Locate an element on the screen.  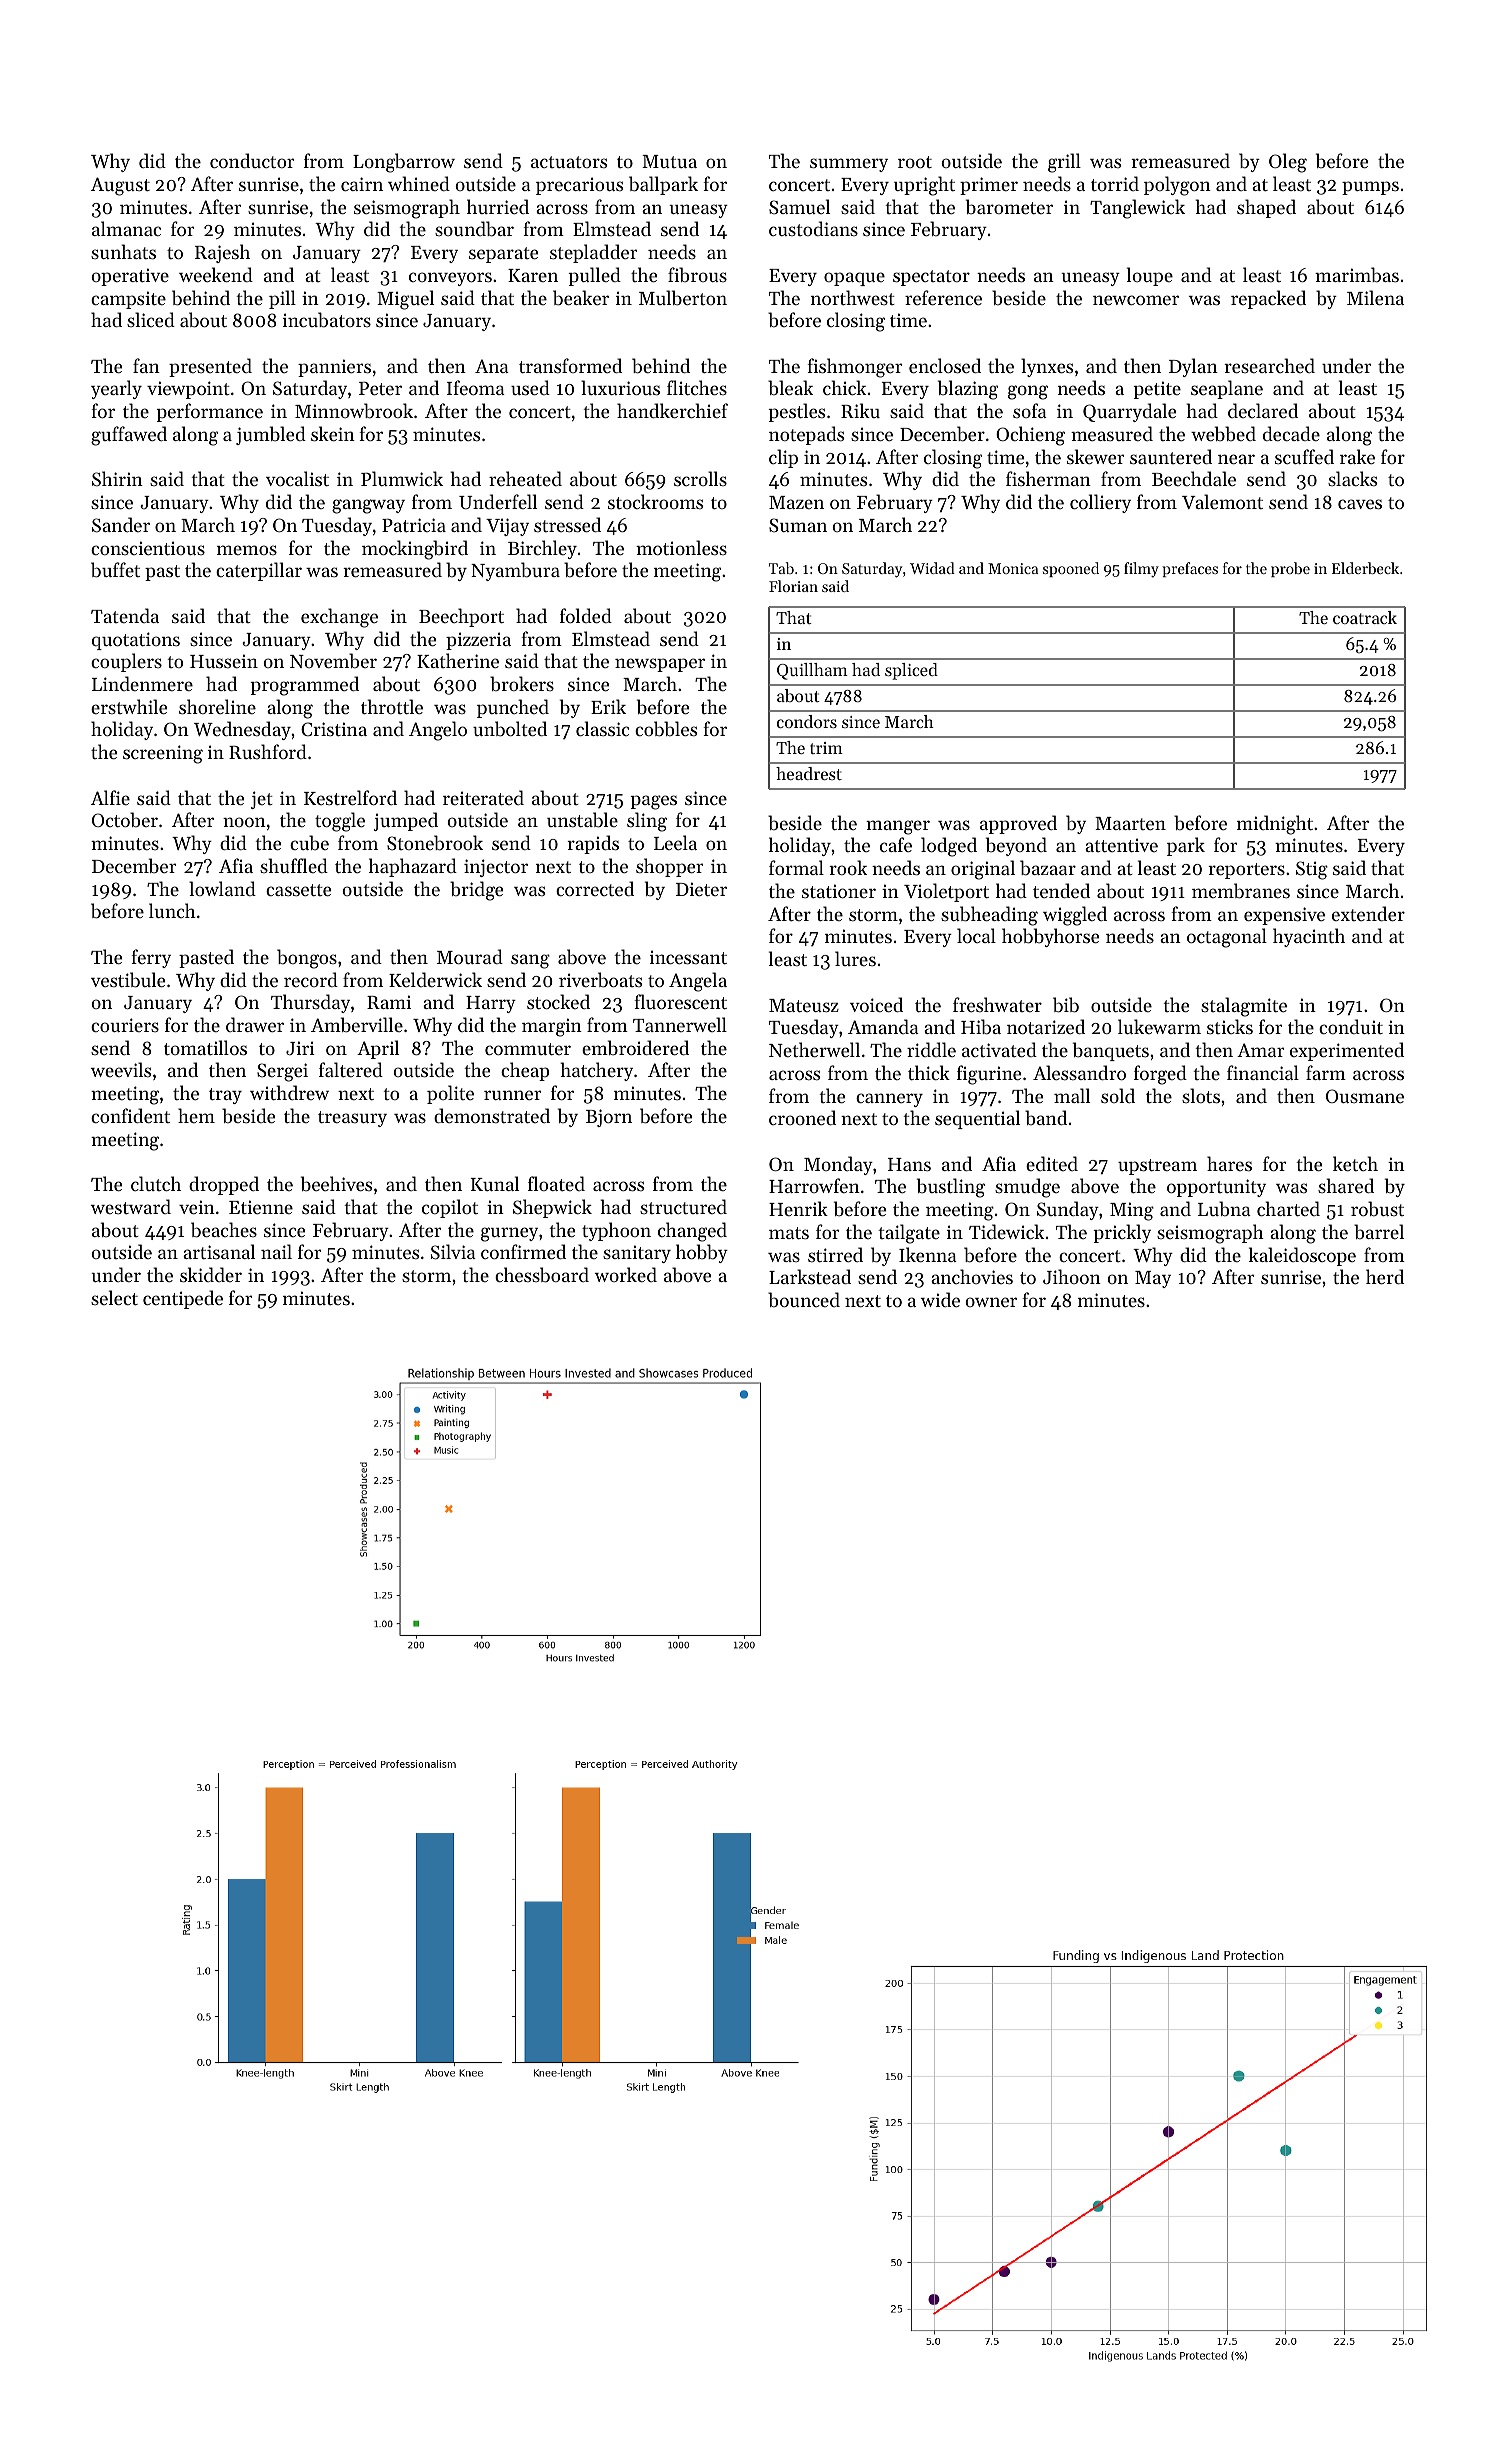
decade is located at coordinates (1291, 433).
